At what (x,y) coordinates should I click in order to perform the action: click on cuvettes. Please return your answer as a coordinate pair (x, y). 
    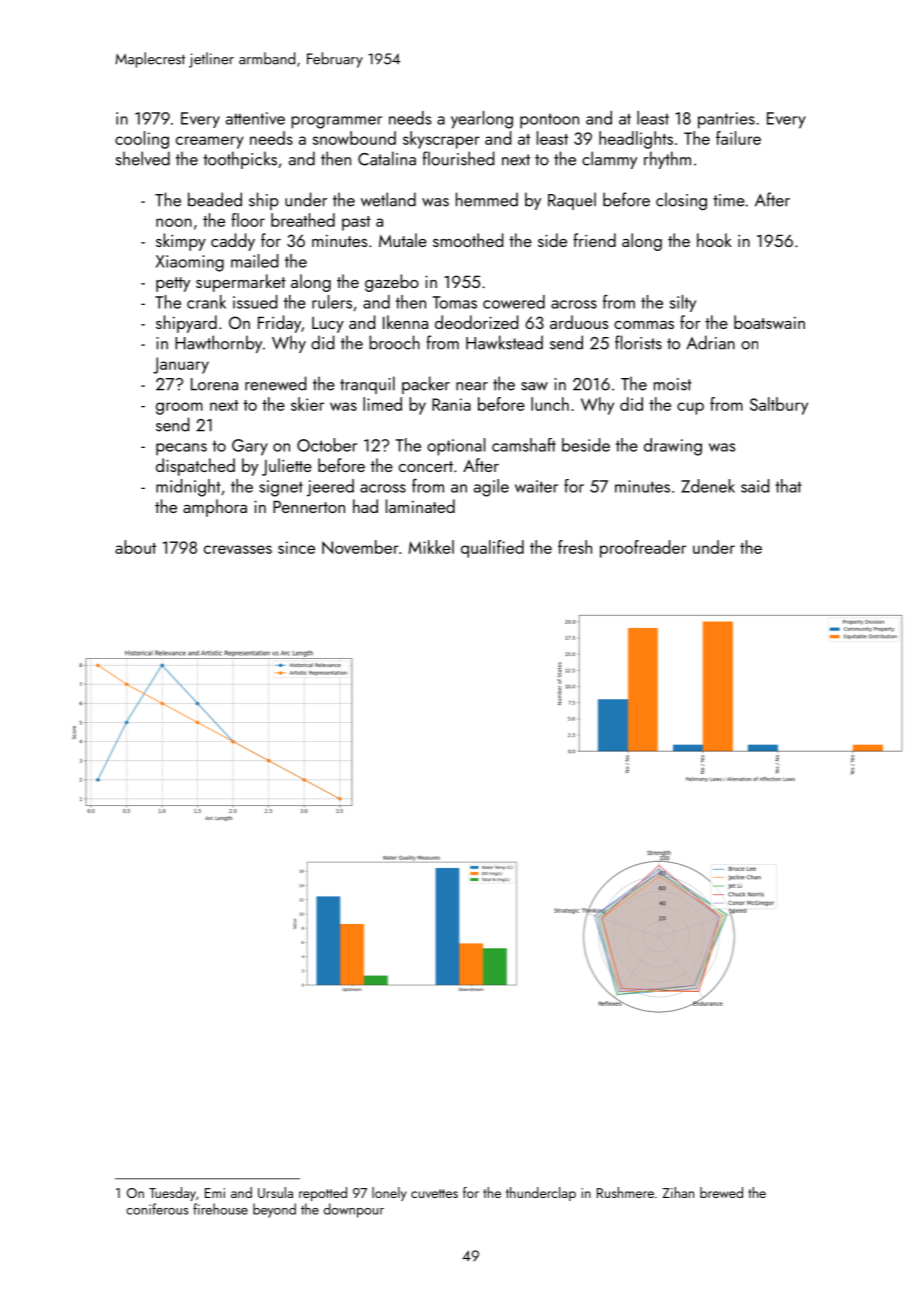
    Looking at the image, I should click on (434, 1193).
